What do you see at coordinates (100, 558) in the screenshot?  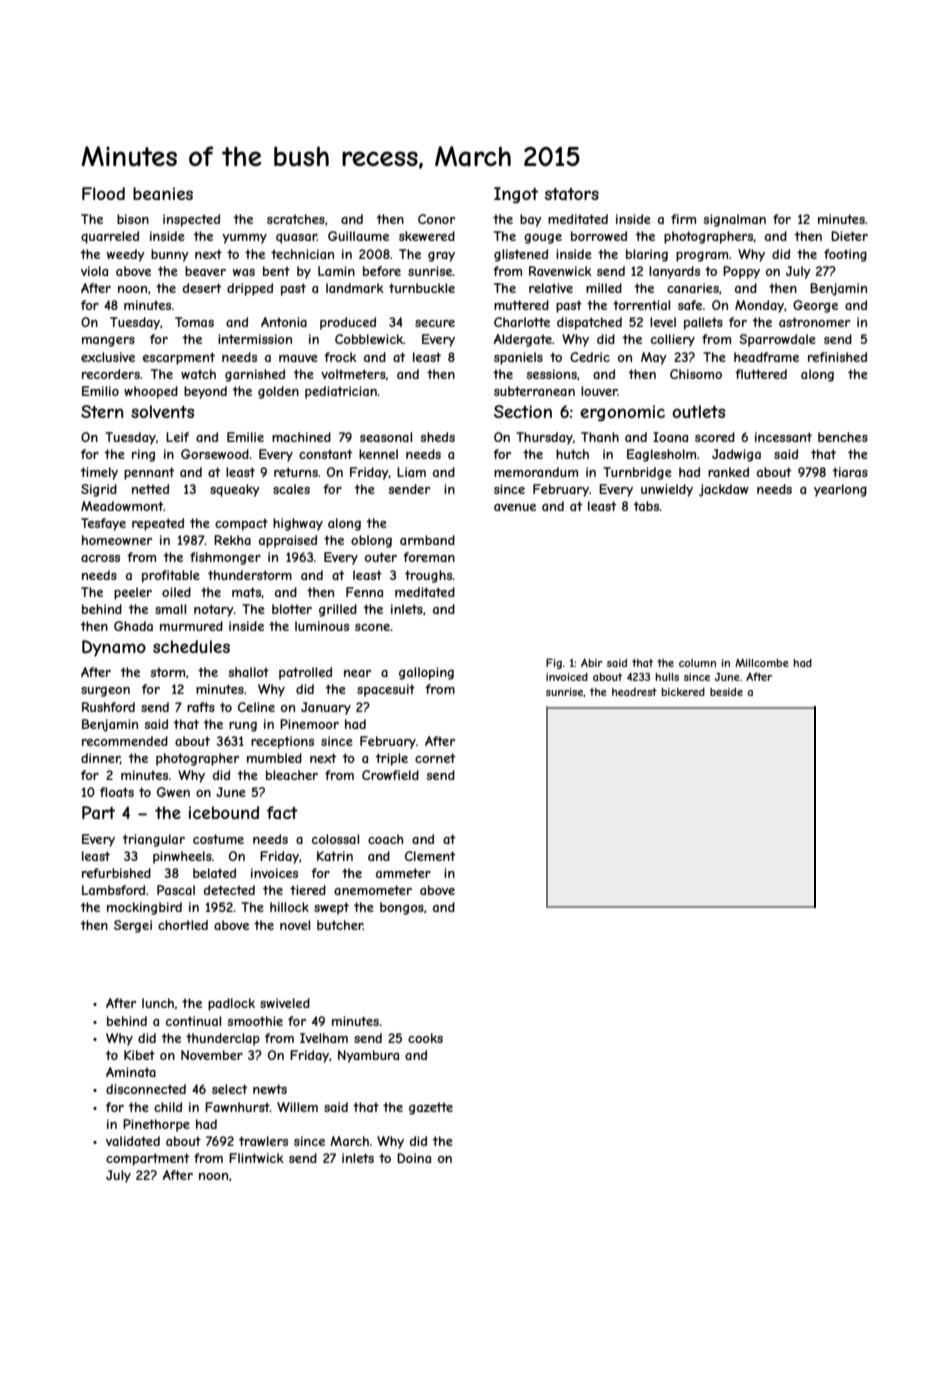 I see `across` at bounding box center [100, 558].
